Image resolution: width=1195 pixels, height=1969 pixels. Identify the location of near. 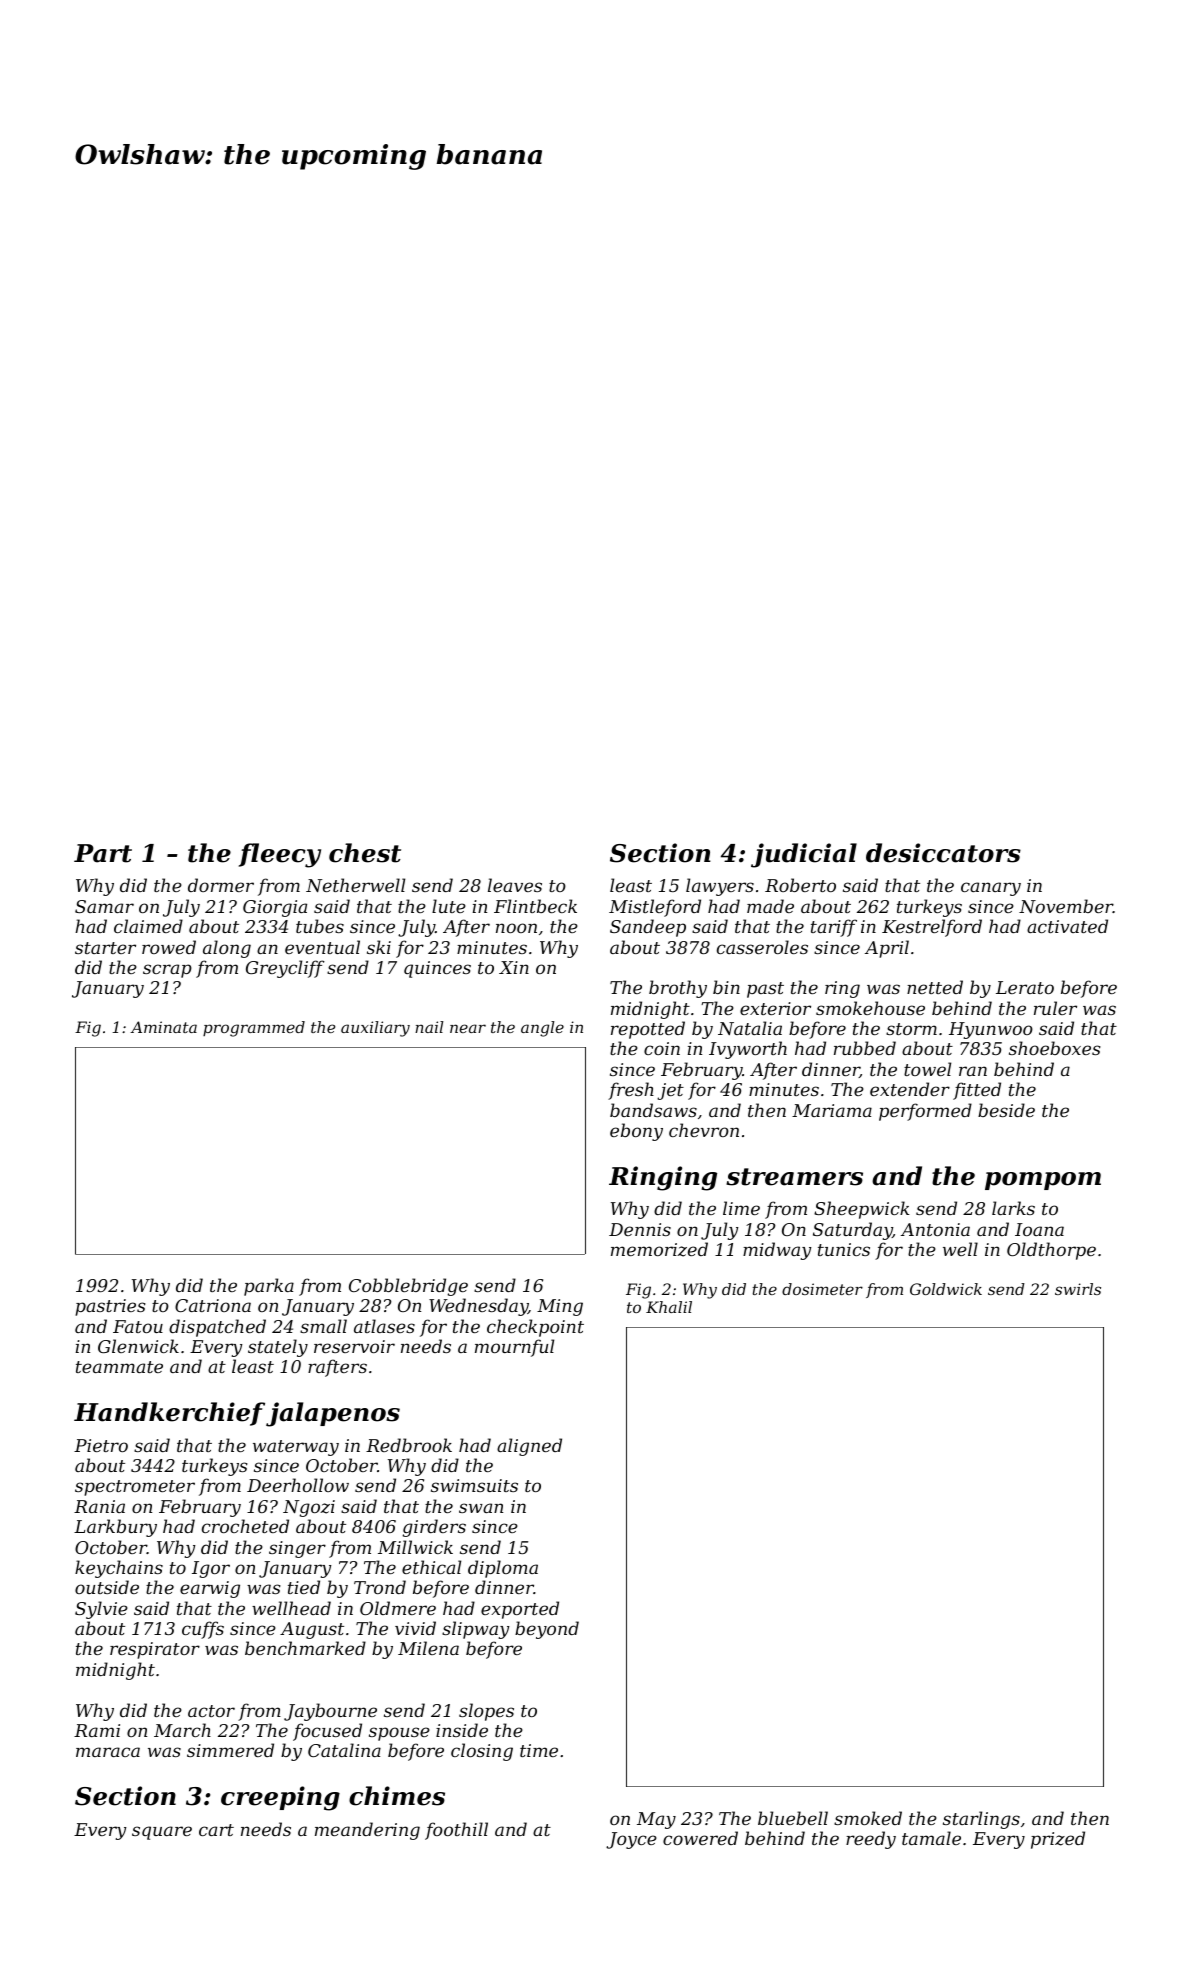
(468, 1028).
